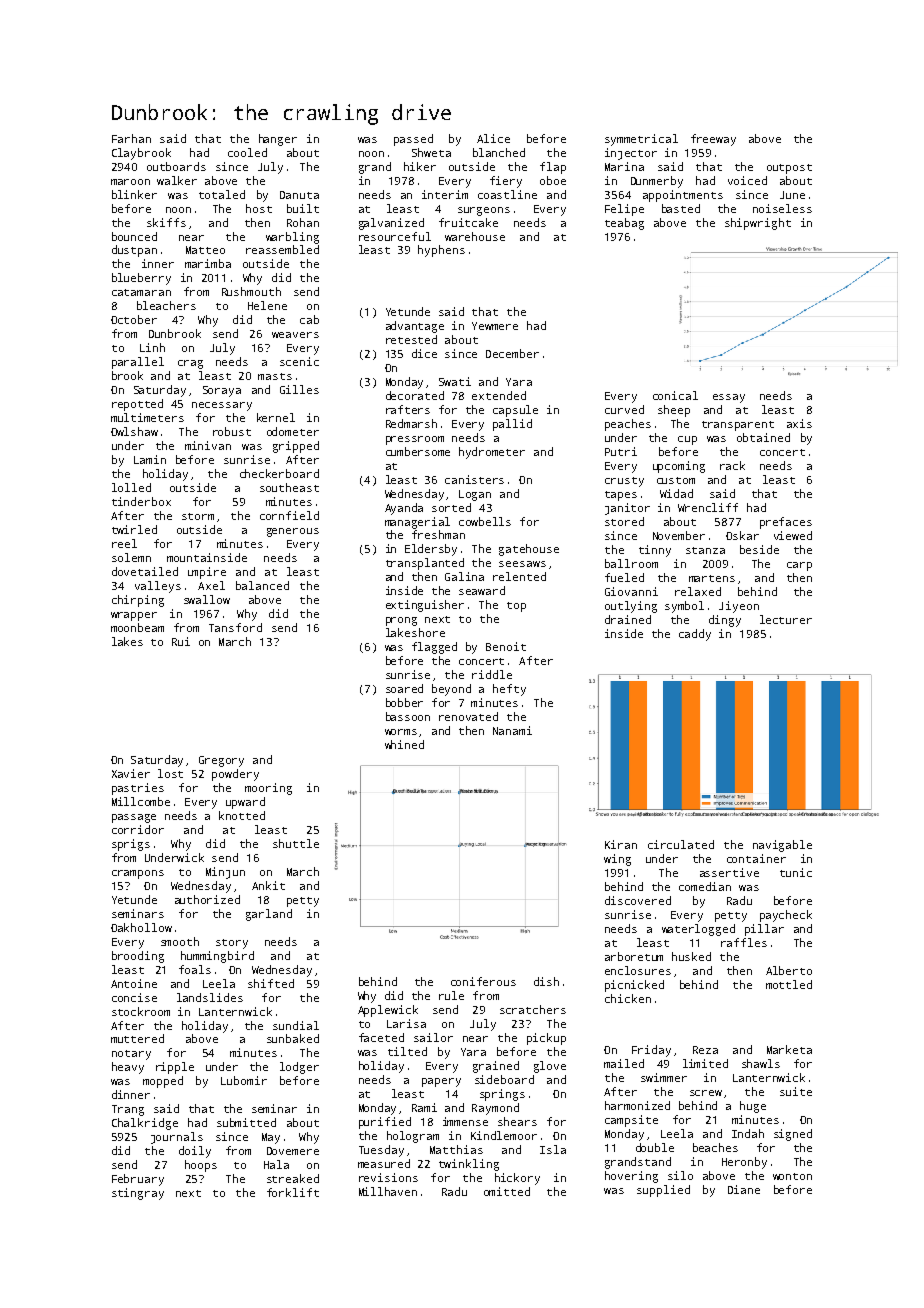 This page has width=924, height=1308. I want to click on Danuta, so click(299, 195).
